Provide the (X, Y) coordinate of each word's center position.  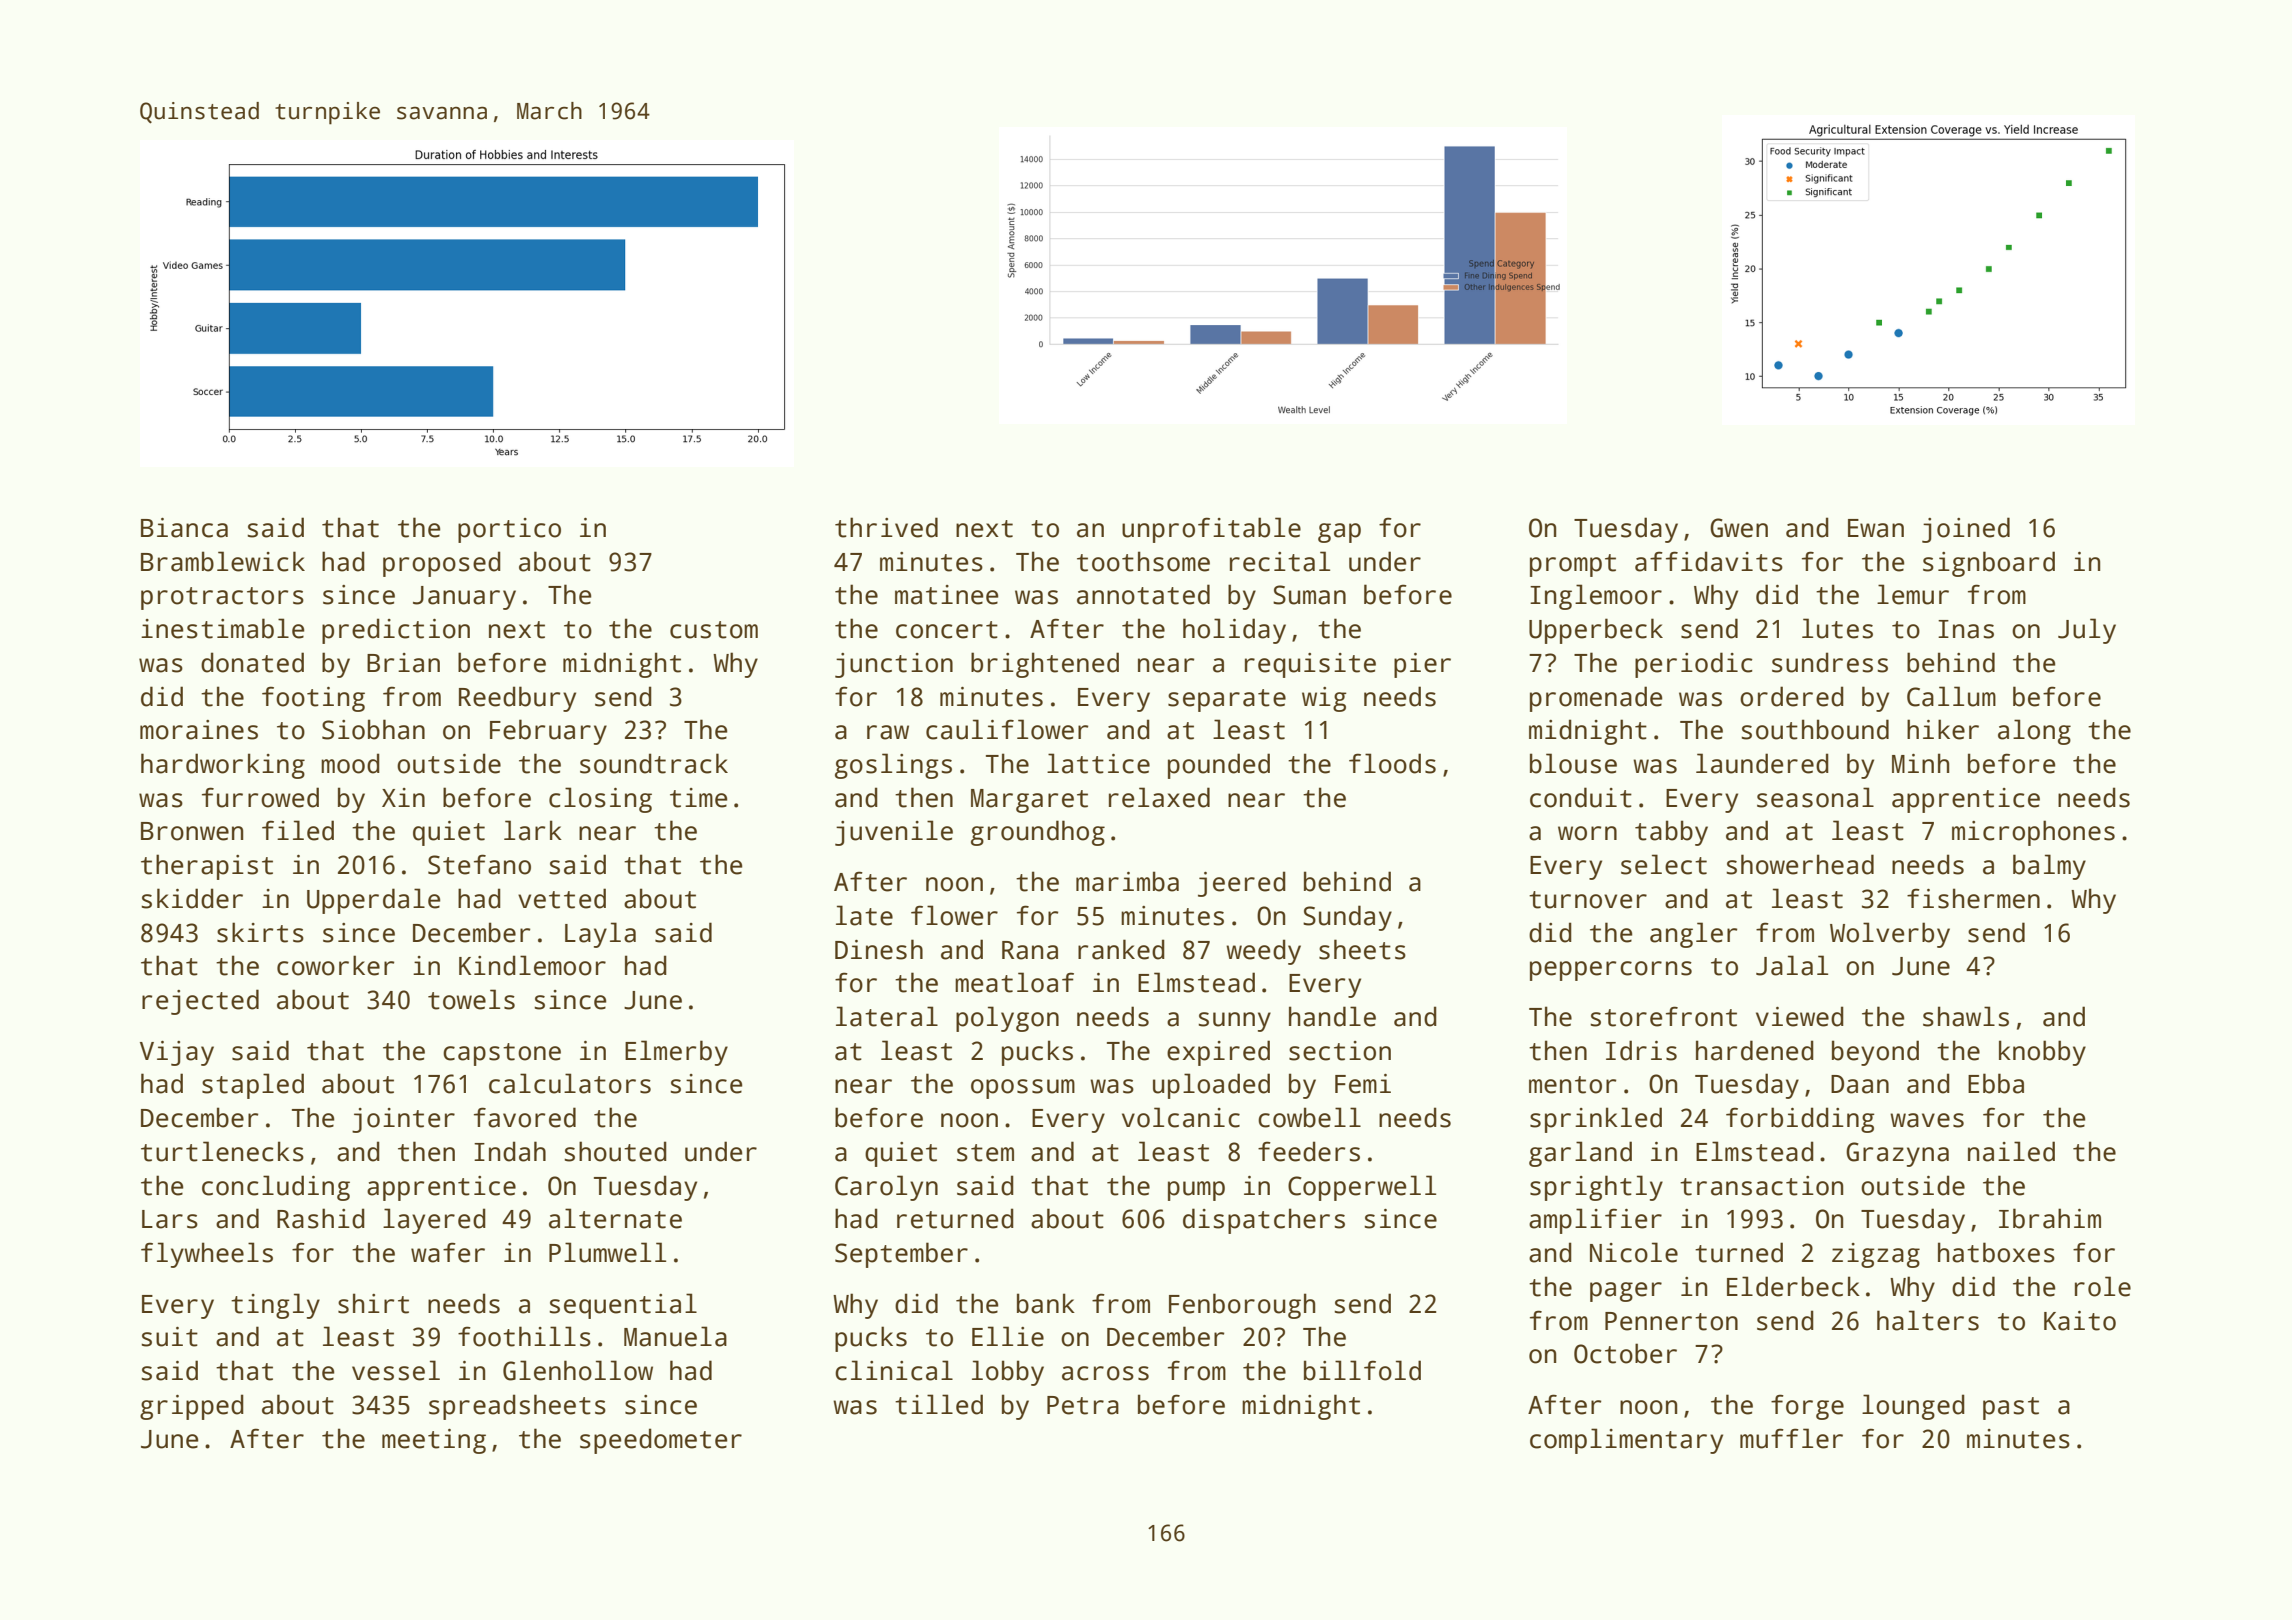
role (2103, 1286)
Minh (1920, 763)
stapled (253, 1086)
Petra (1083, 1405)
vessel (396, 1370)
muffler (1791, 1438)
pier (1422, 665)
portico (509, 530)
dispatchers (1264, 1221)
